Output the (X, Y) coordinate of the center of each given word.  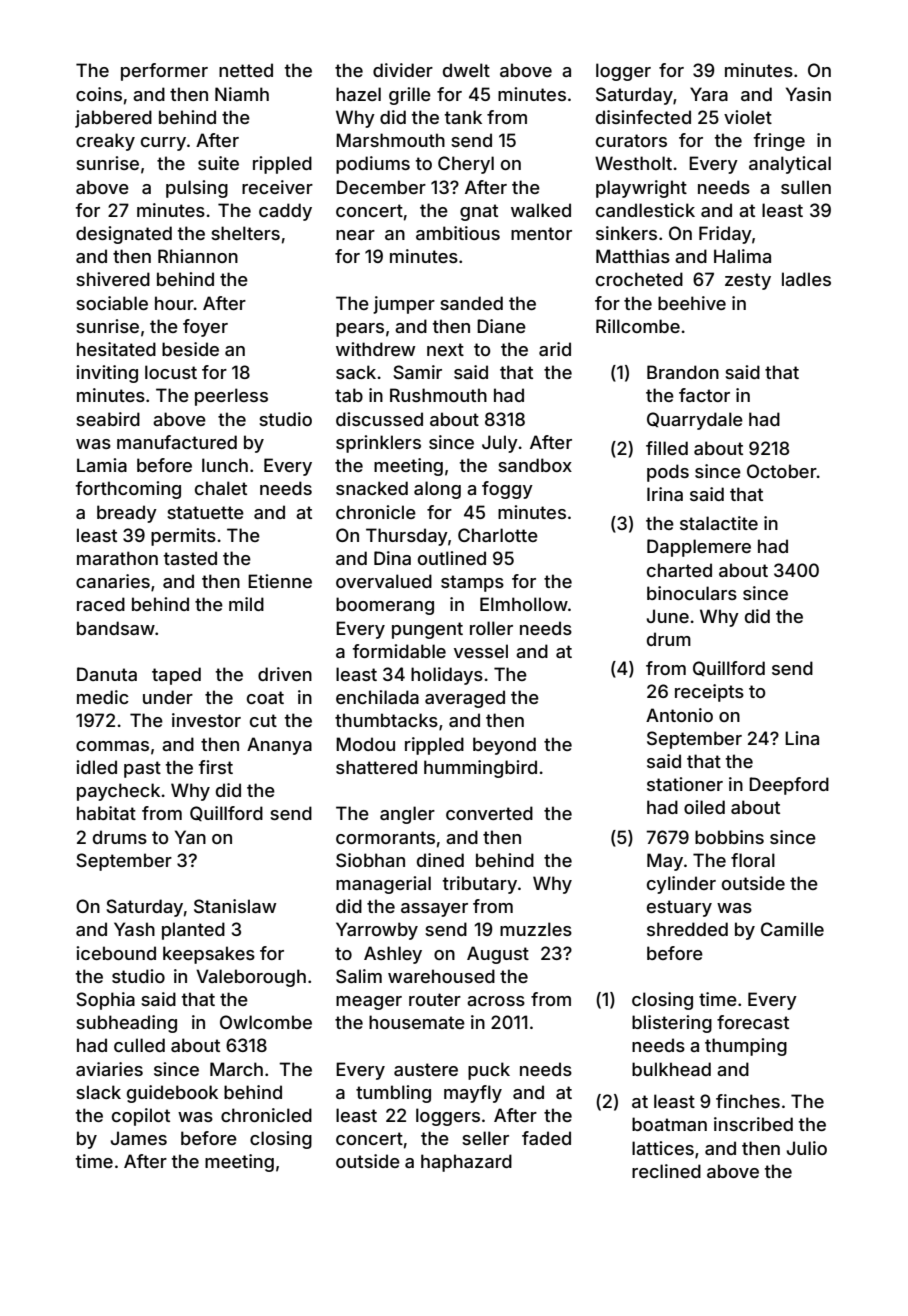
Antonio (679, 715)
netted (246, 70)
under (168, 697)
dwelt (466, 70)
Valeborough (251, 978)
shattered (376, 767)
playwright (641, 189)
